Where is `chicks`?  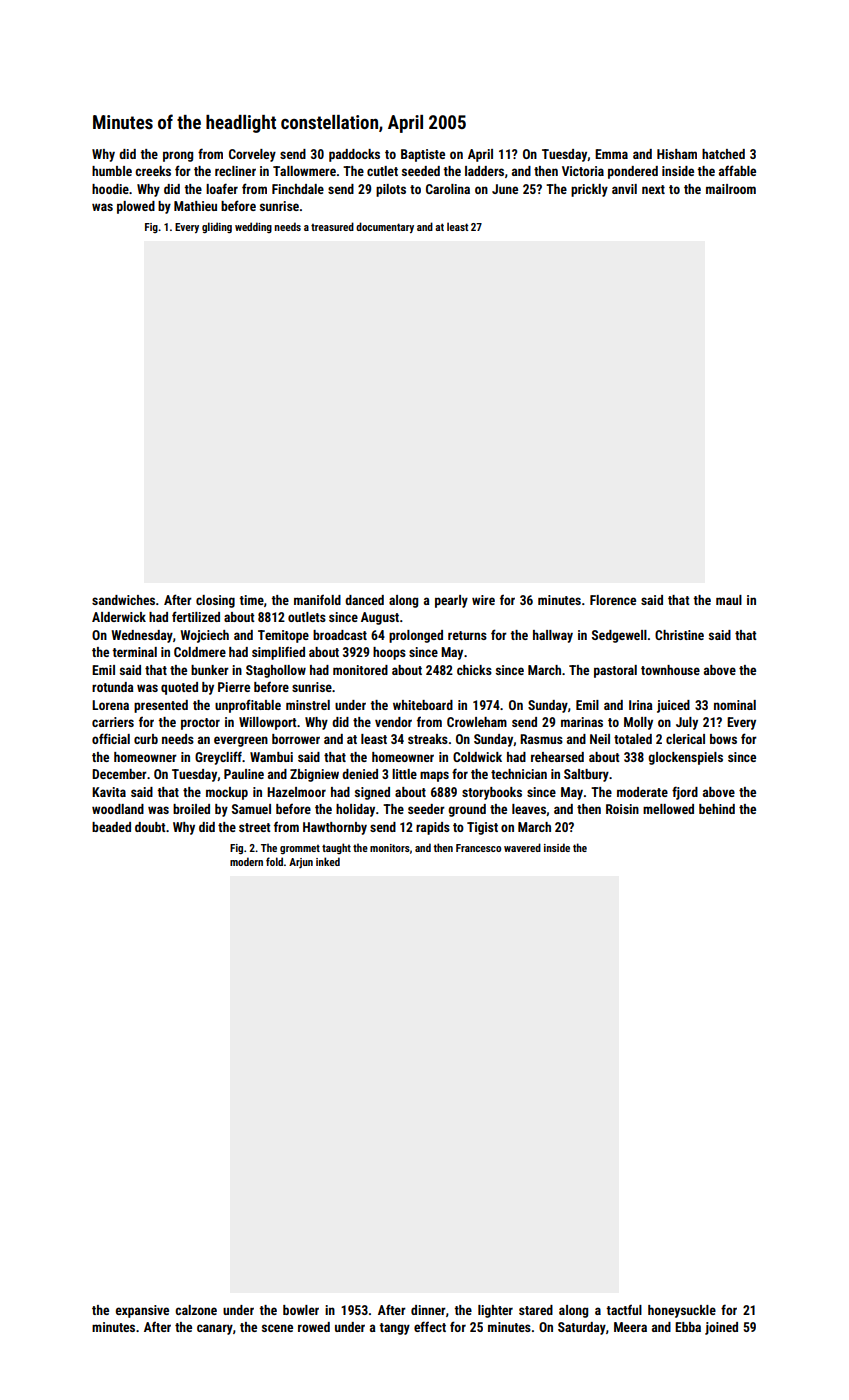 chicks is located at coordinates (474, 670).
